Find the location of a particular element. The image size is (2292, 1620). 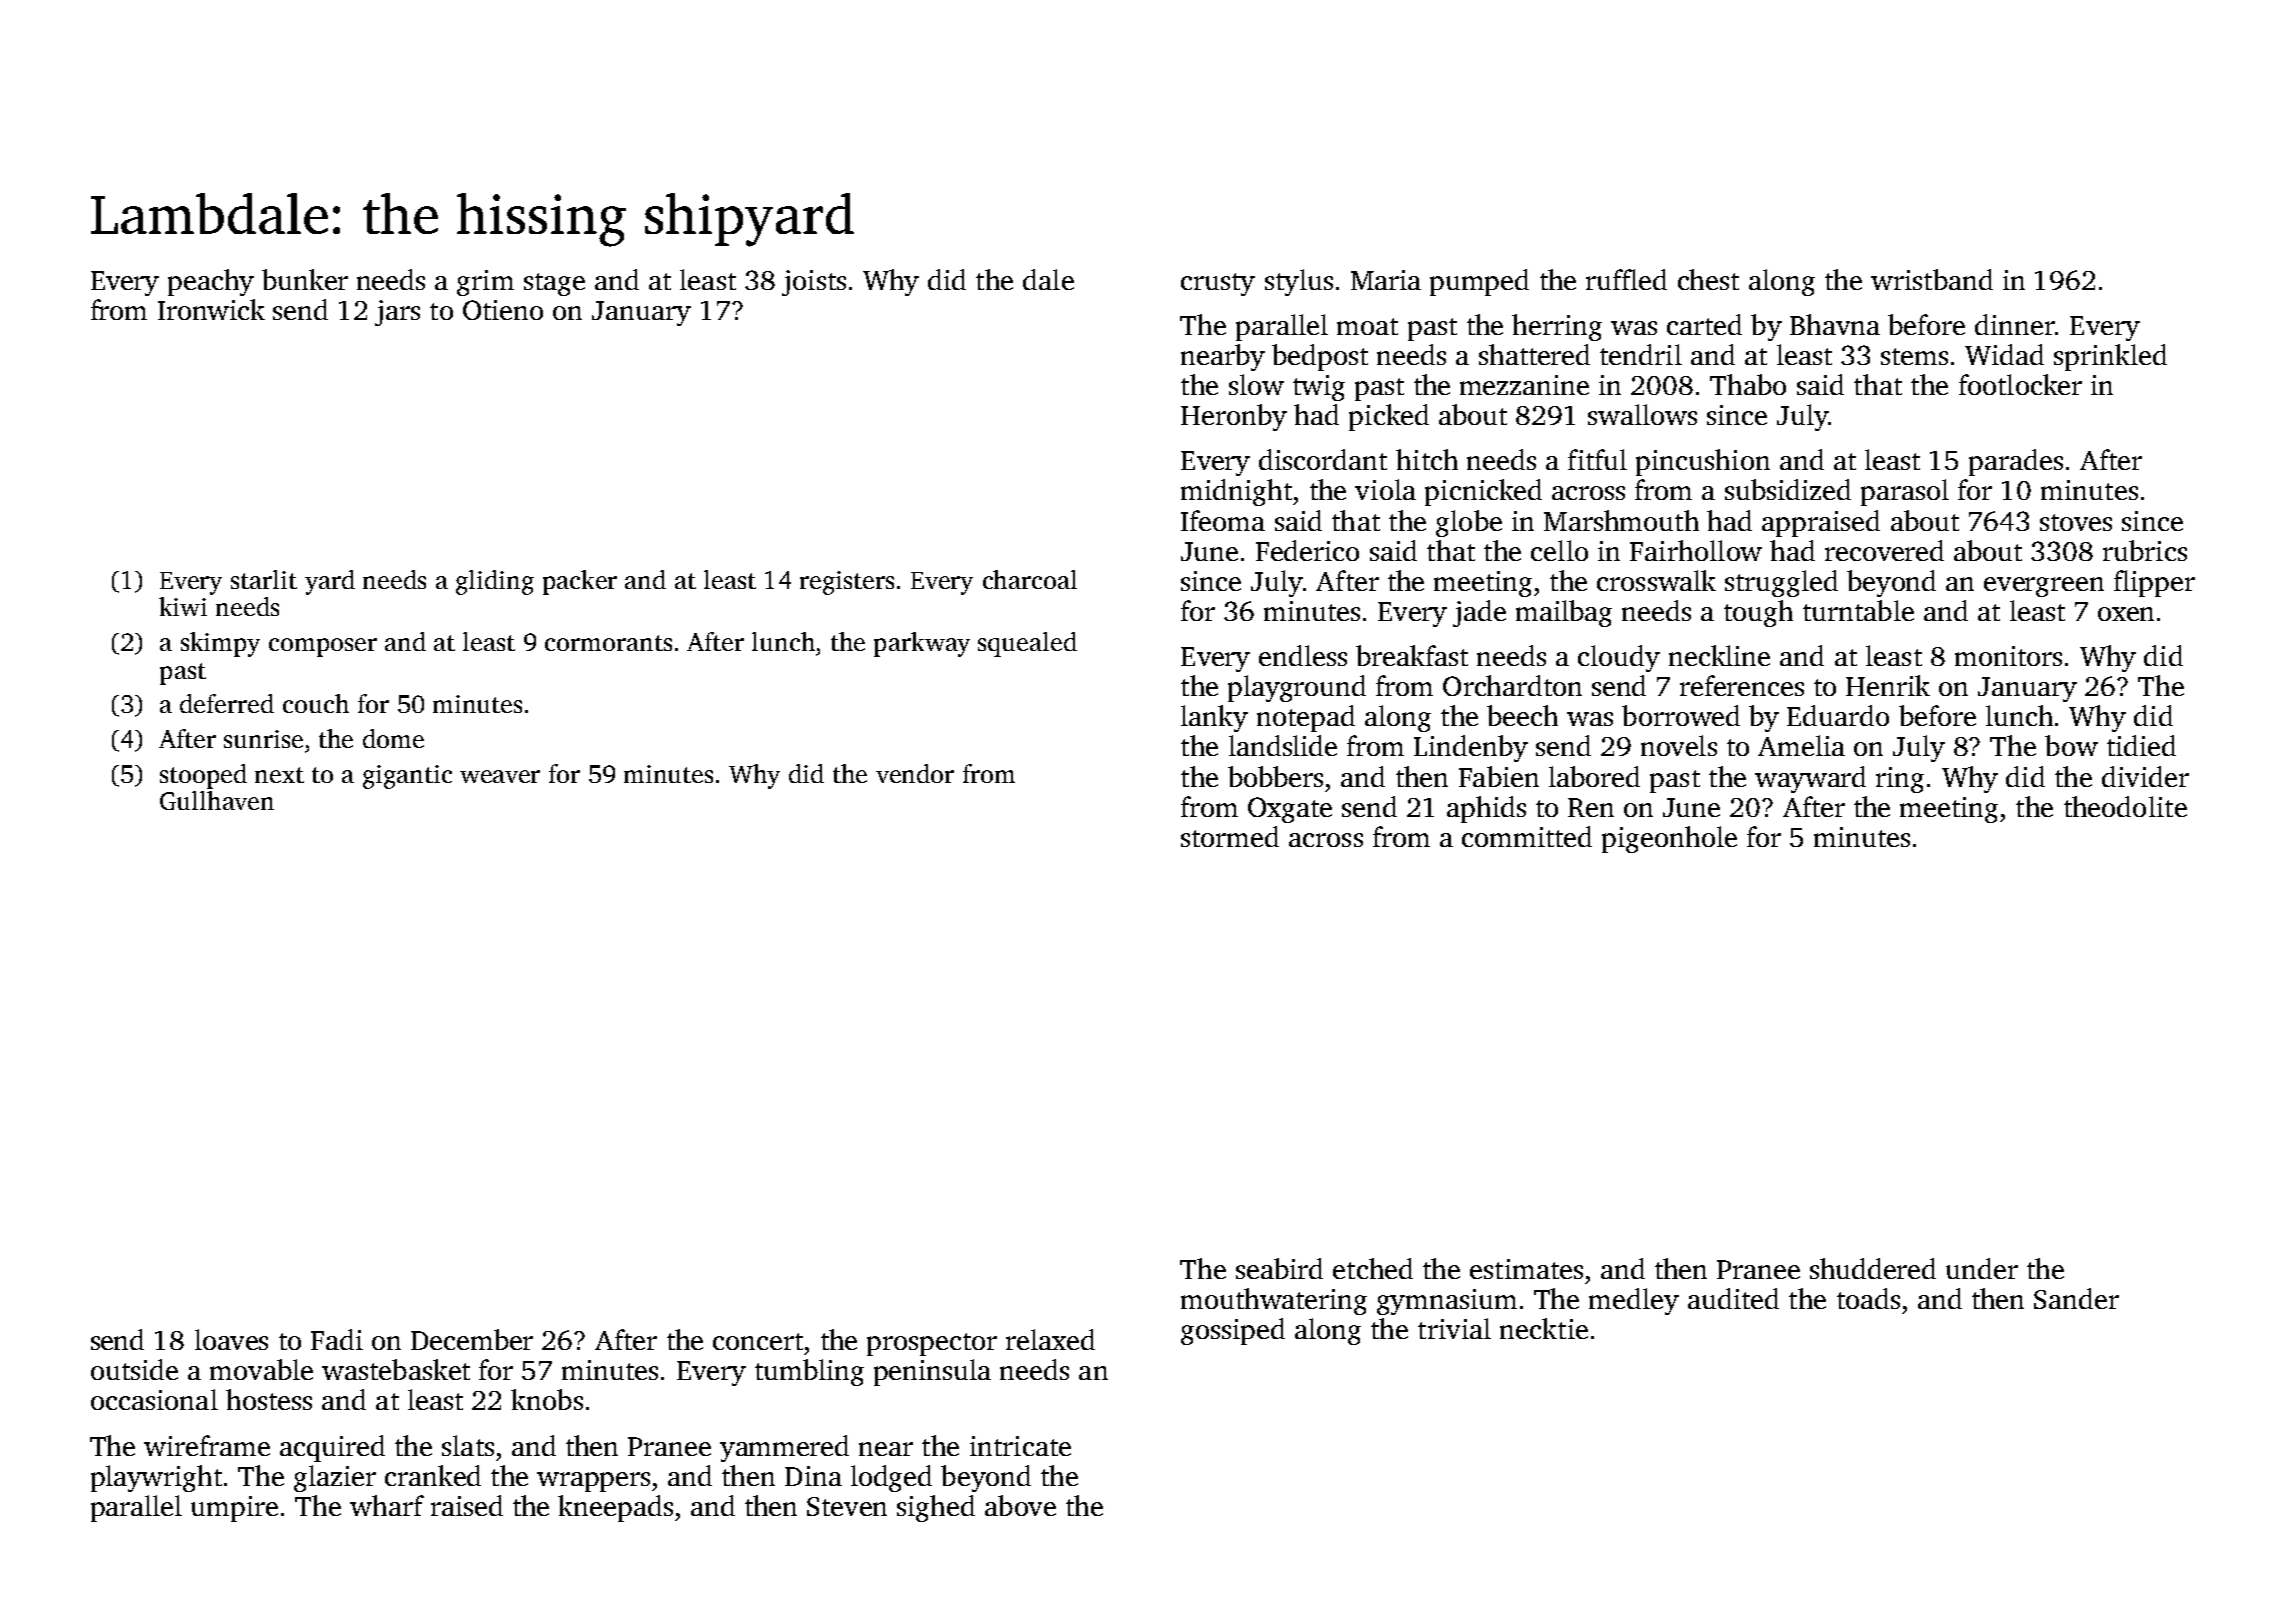

deferred is located at coordinates (227, 703).
